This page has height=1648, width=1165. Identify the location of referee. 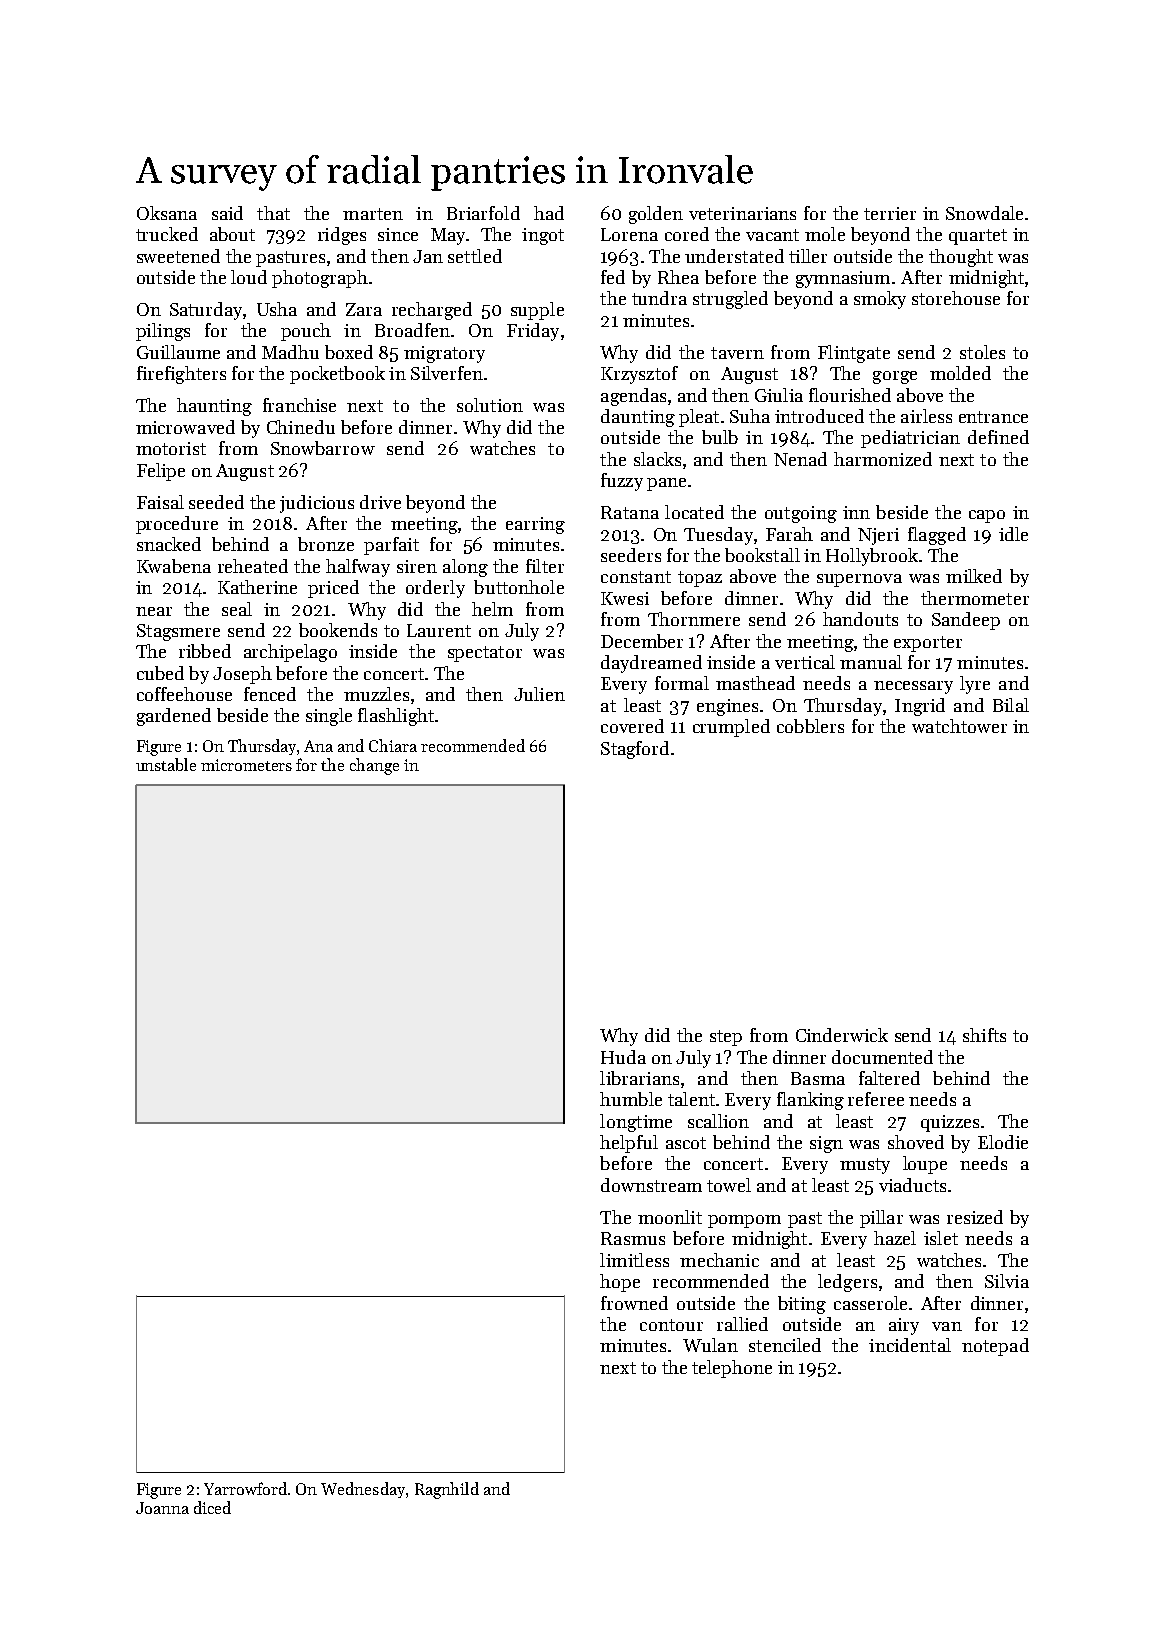
(876, 1099).
